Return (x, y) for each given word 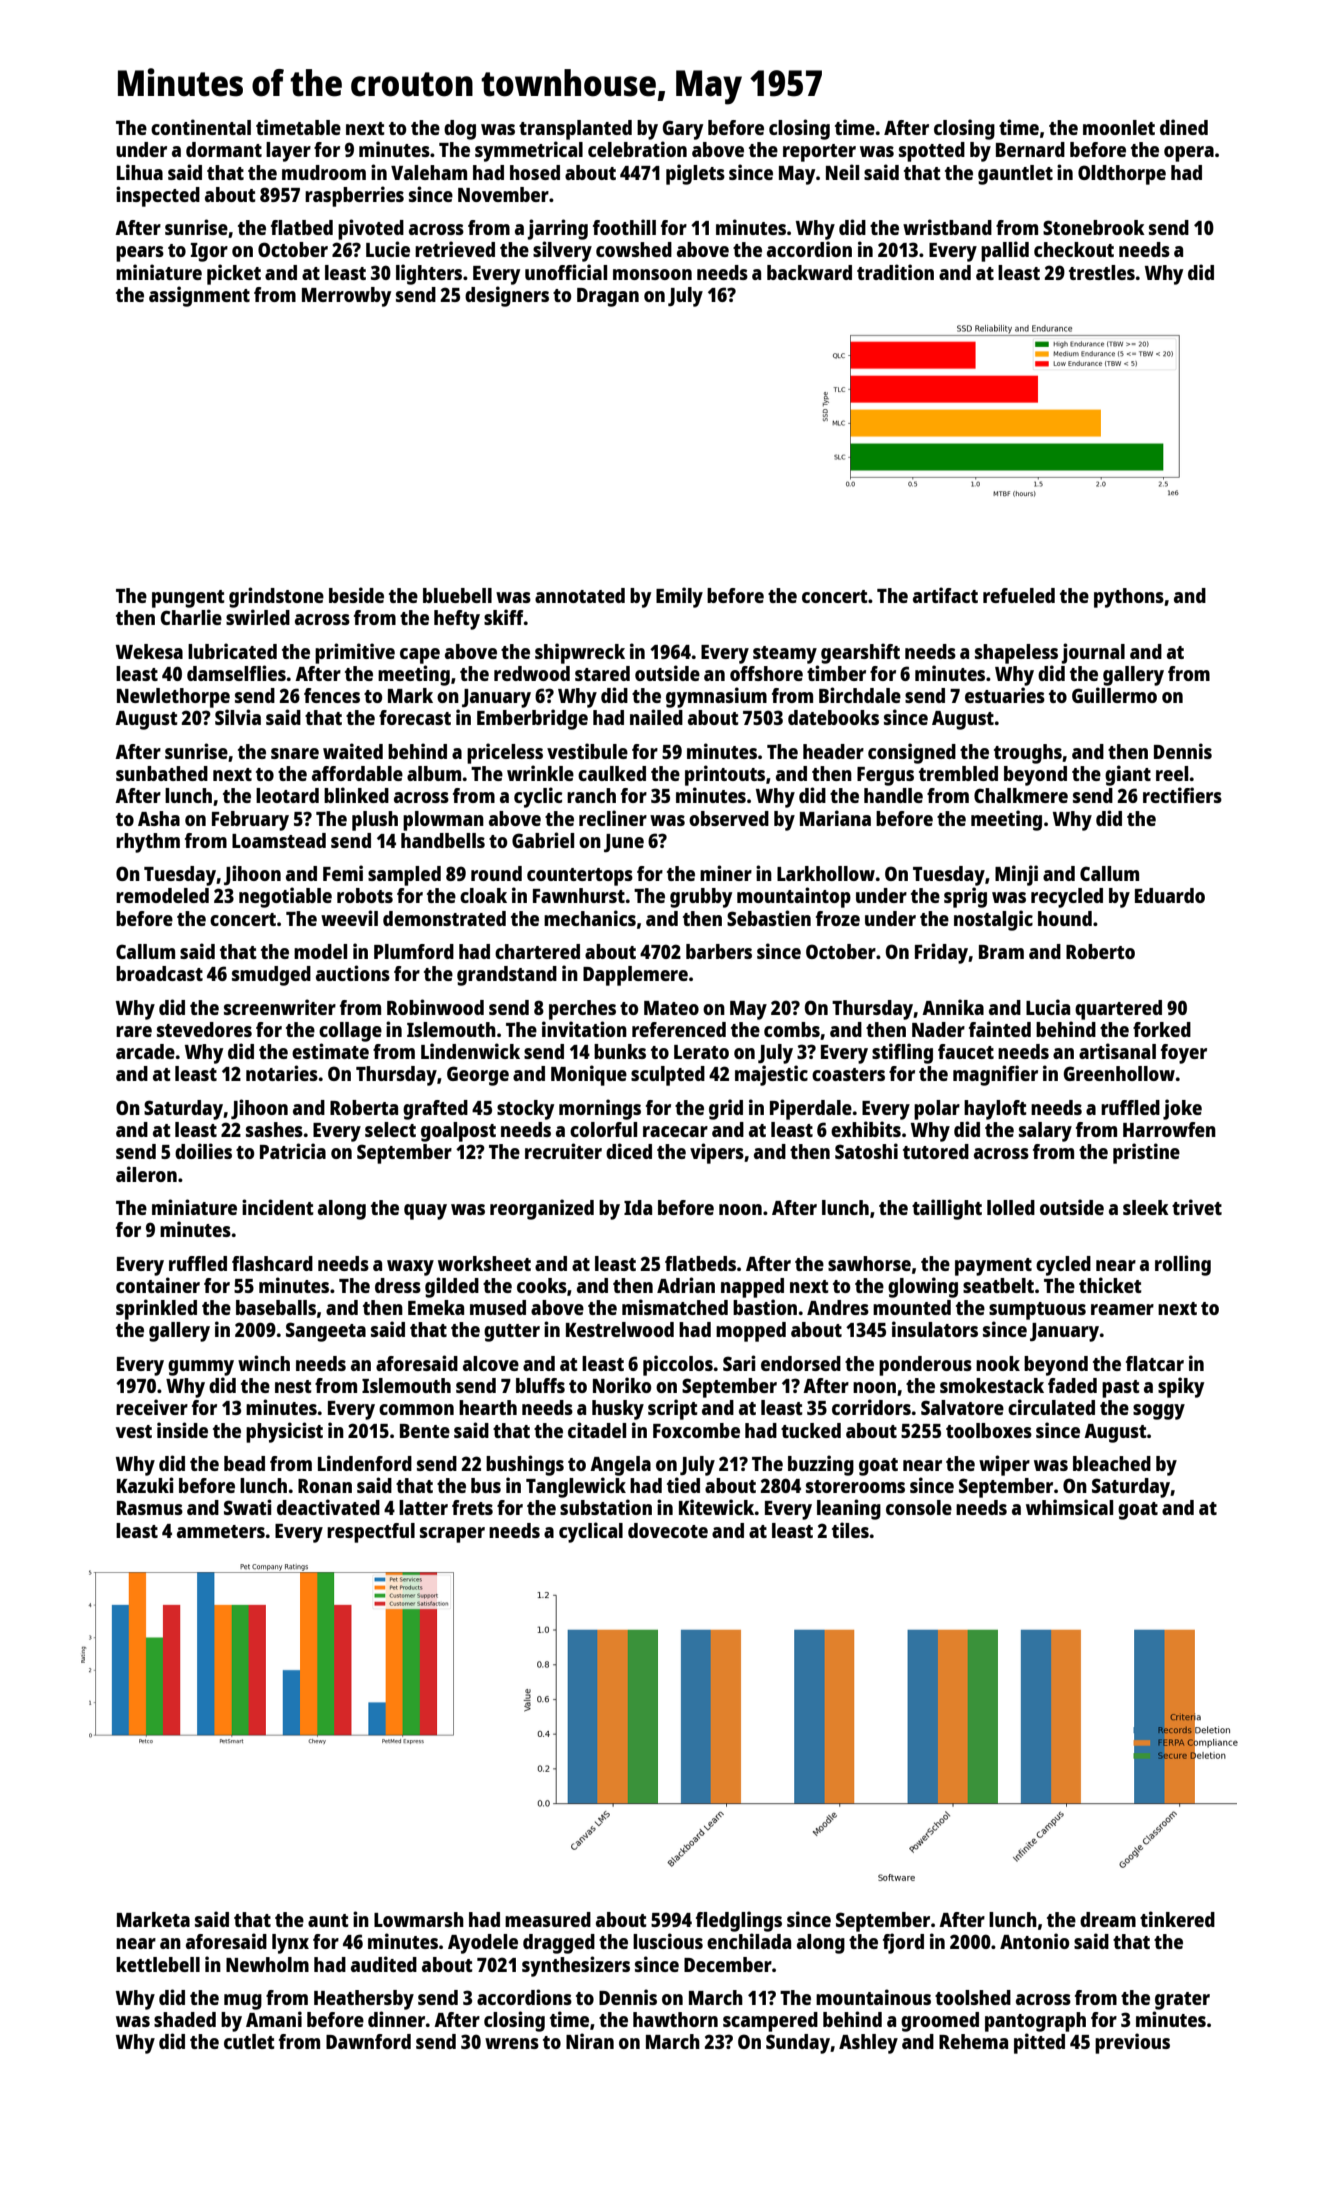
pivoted (371, 229)
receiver (152, 1407)
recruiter (563, 1151)
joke (1182, 1109)
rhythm (148, 843)
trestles (1102, 272)
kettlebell (158, 1964)
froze (838, 918)
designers (507, 296)
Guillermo (1114, 695)
